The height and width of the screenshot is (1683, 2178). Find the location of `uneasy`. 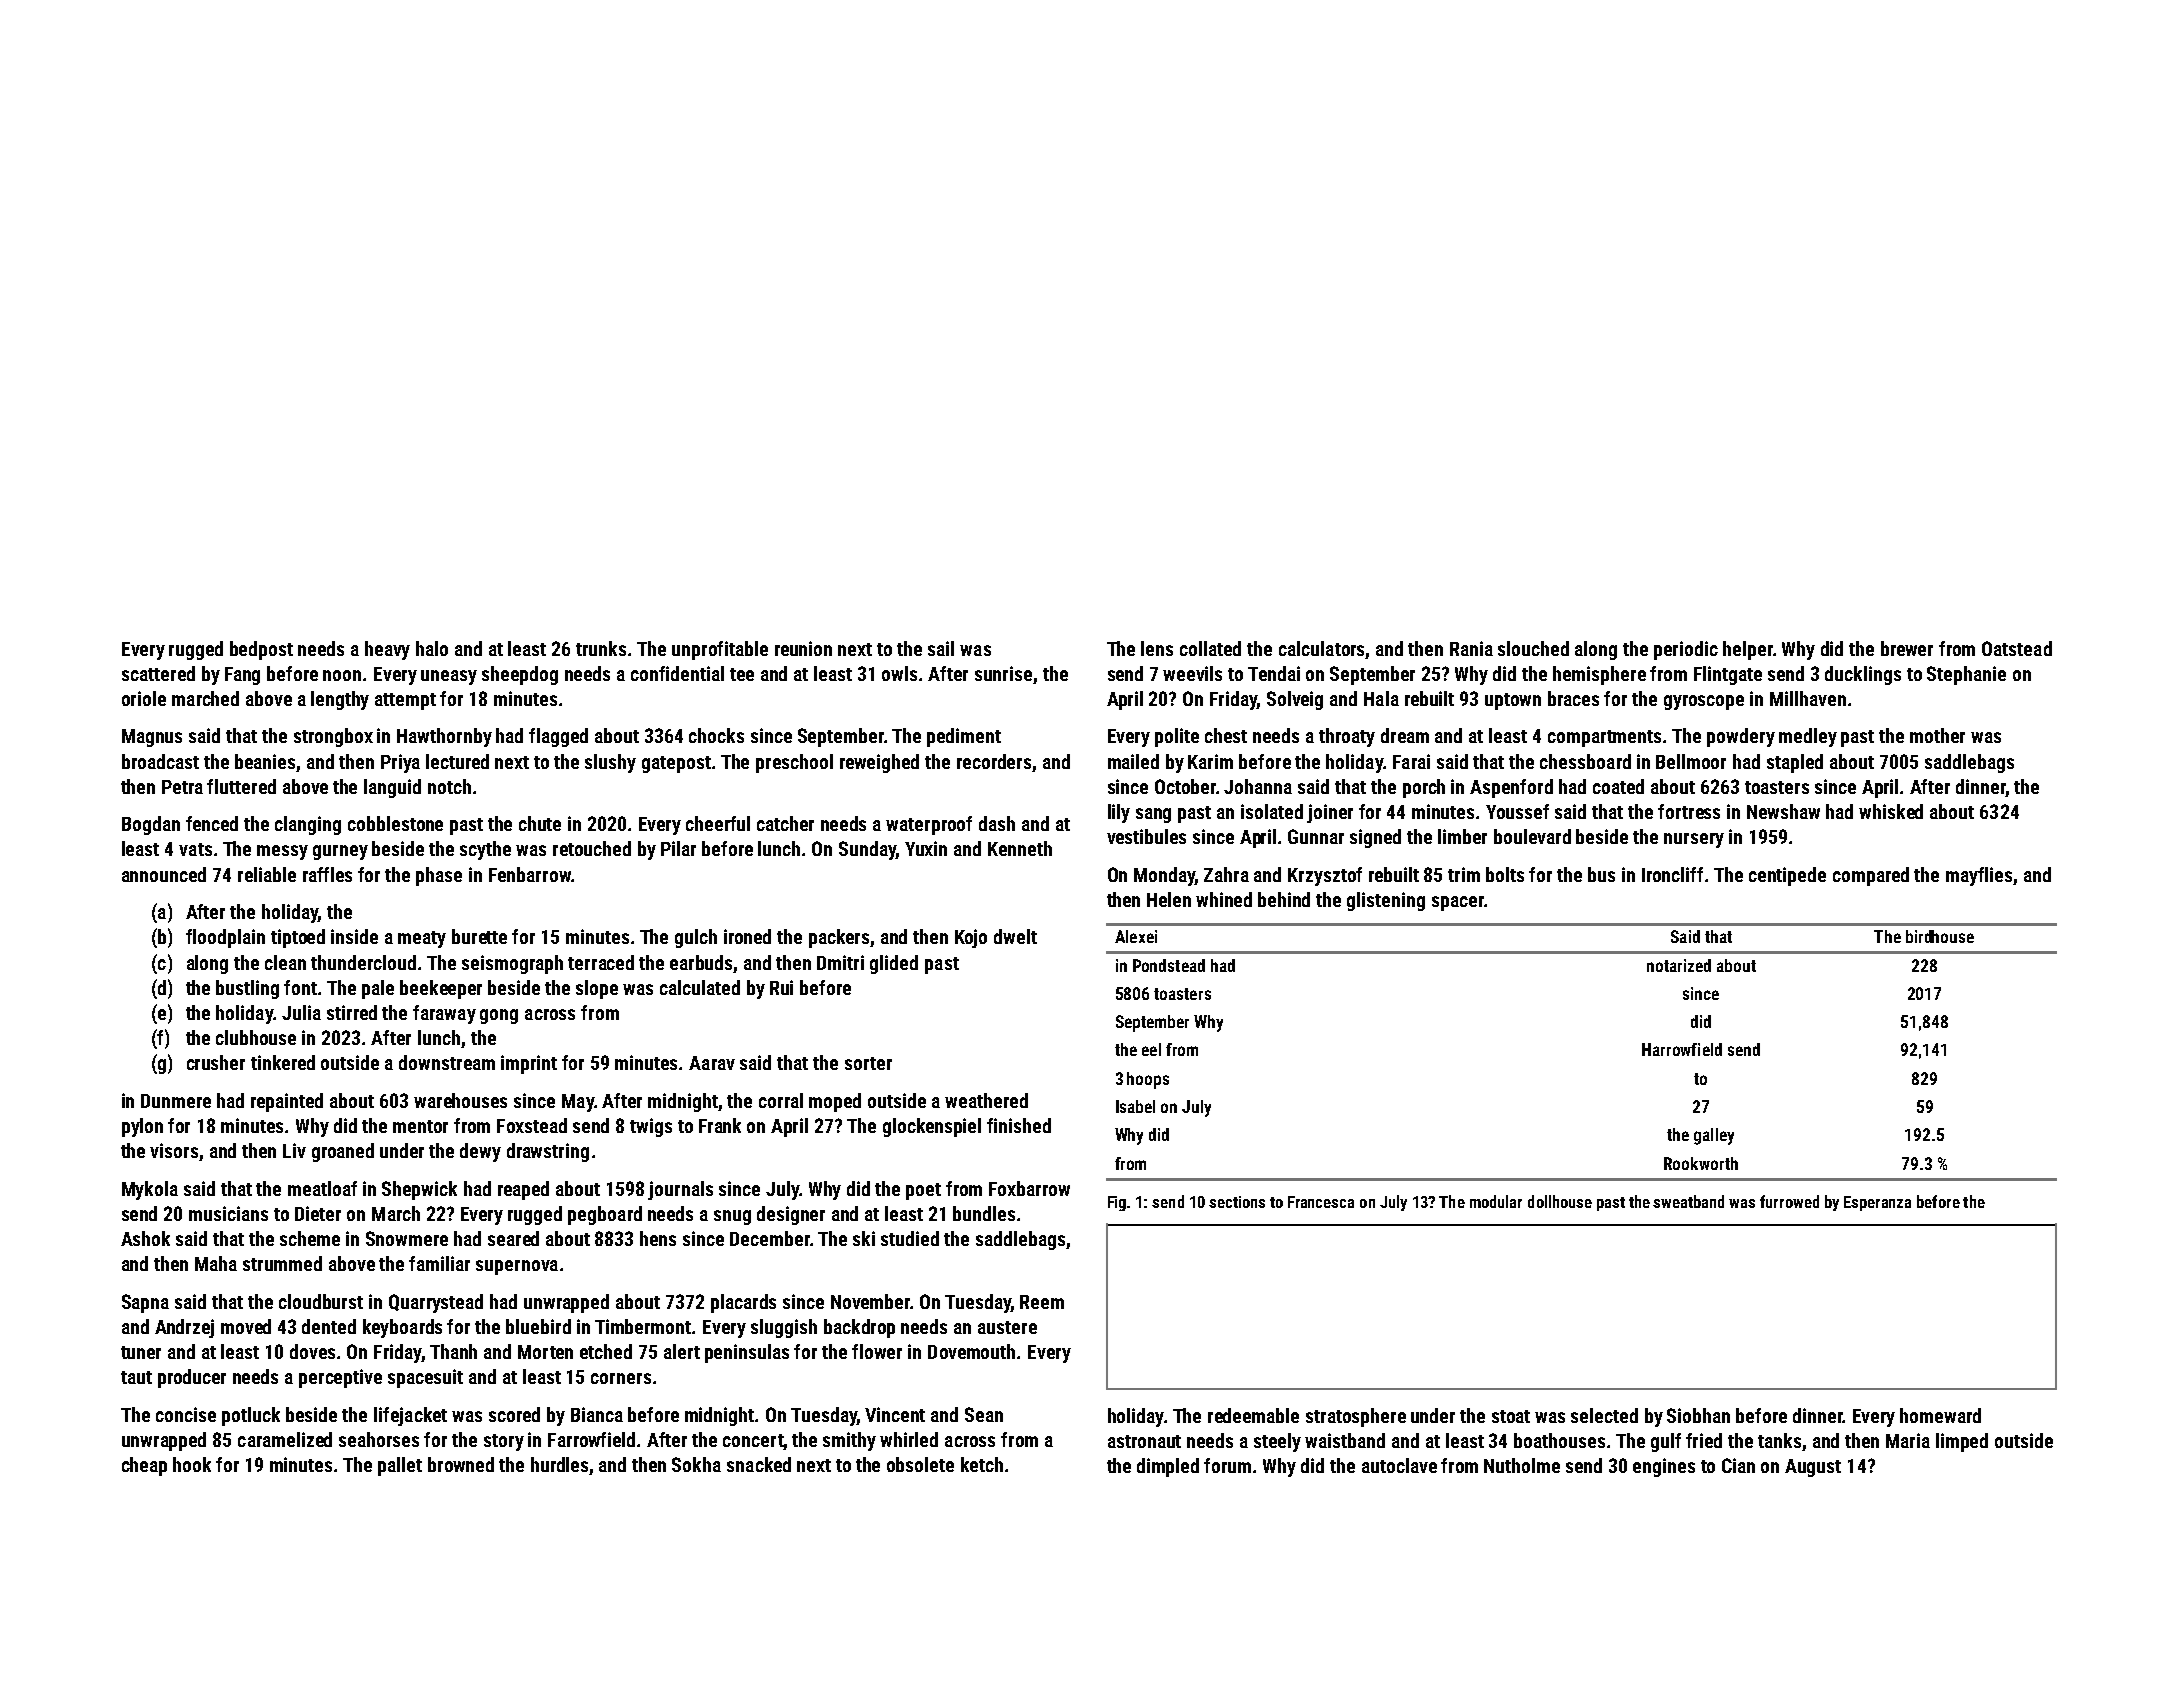

uneasy is located at coordinates (449, 677).
